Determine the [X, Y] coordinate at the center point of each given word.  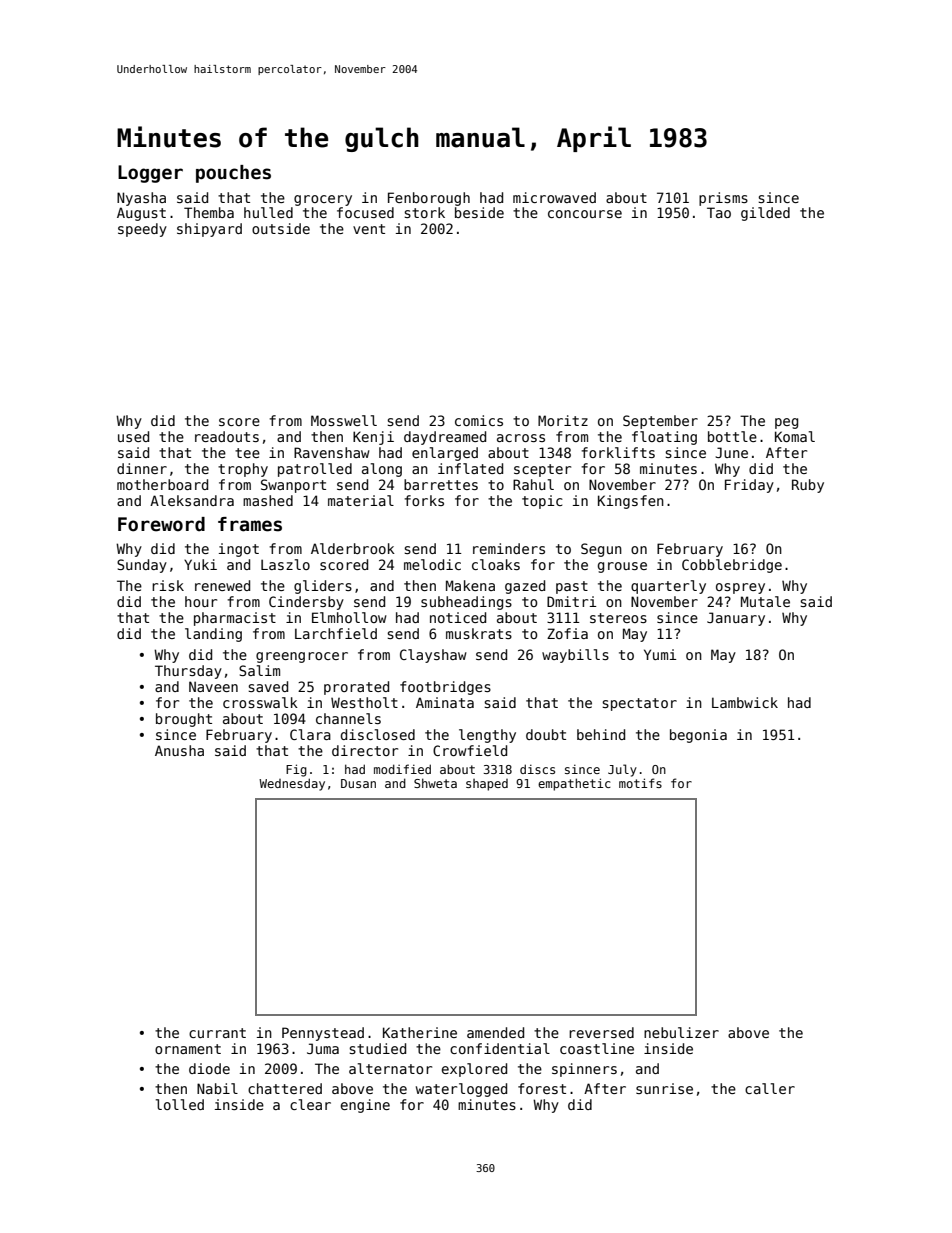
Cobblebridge [732, 566]
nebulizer [681, 1032]
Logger [150, 174]
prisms [723, 199]
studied [377, 1048]
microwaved [554, 197]
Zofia [567, 633]
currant [217, 1033]
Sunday [142, 566]
